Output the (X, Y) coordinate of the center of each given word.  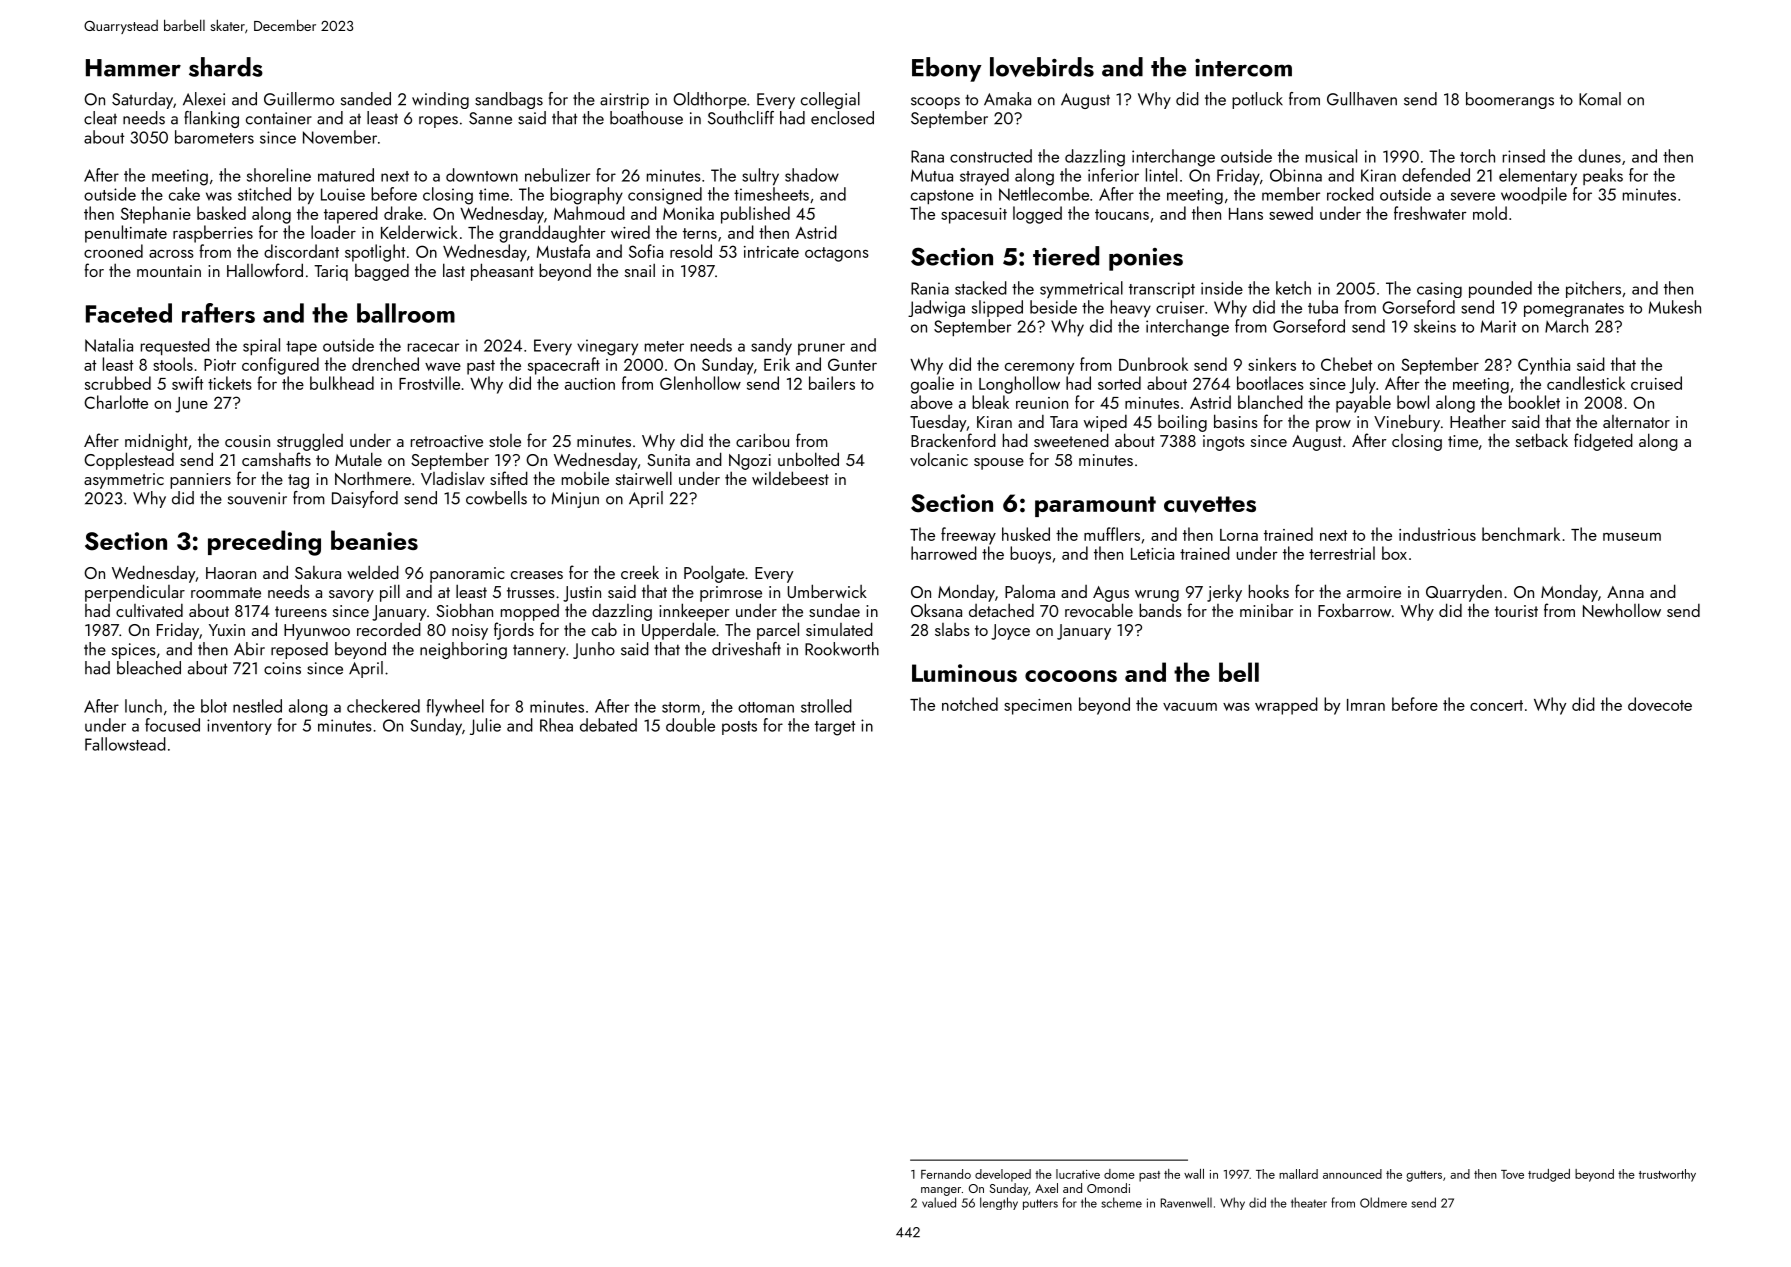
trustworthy (1667, 1175)
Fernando (946, 1174)
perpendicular (135, 593)
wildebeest (790, 478)
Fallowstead (125, 744)
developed (1003, 1175)
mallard (1298, 1174)
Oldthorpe (709, 100)
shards (226, 67)
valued (939, 1202)
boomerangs (1510, 100)
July (1362, 385)
